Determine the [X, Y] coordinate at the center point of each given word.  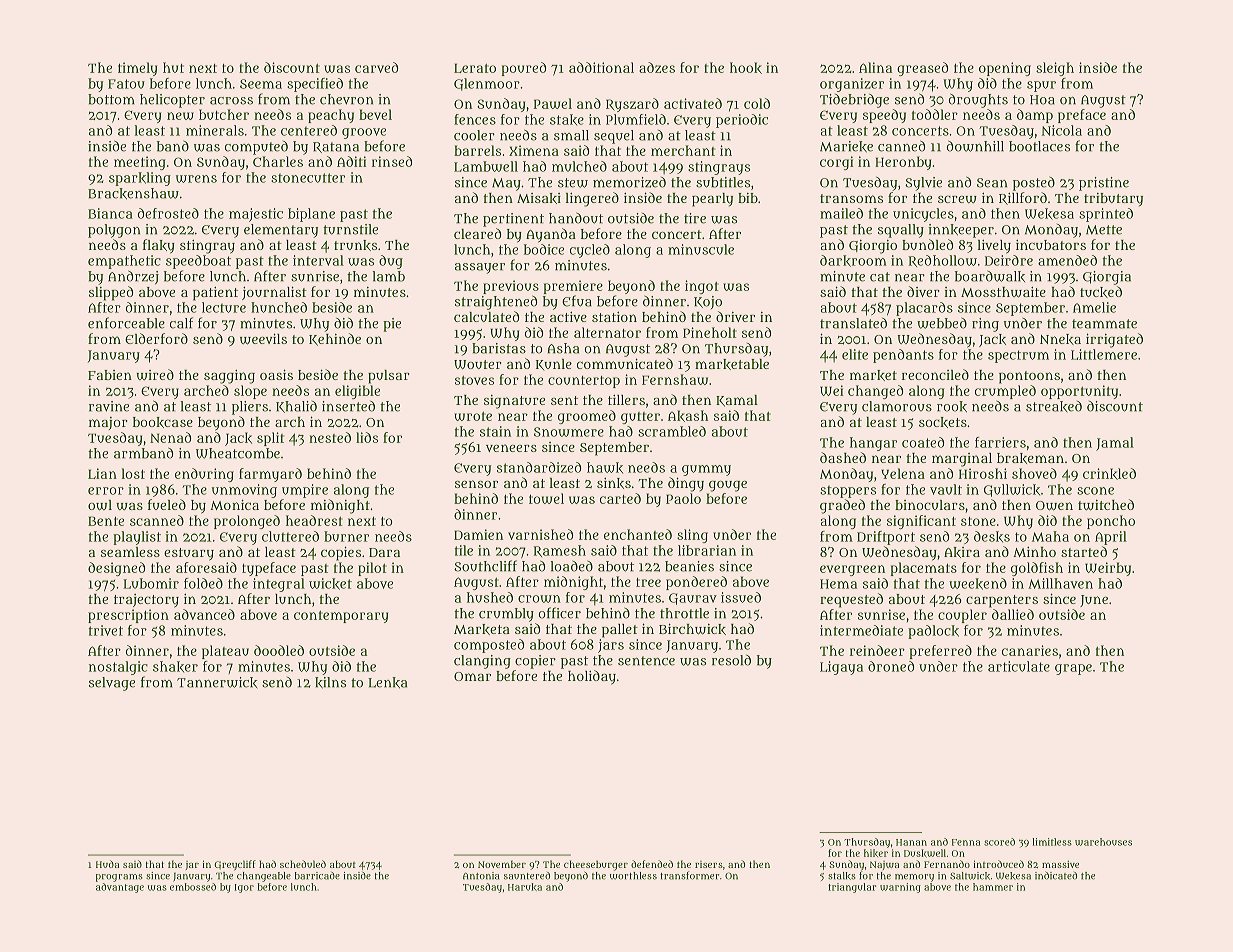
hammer [993, 887]
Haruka [525, 887]
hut [173, 67]
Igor [244, 888]
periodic [742, 121]
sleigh [1055, 69]
